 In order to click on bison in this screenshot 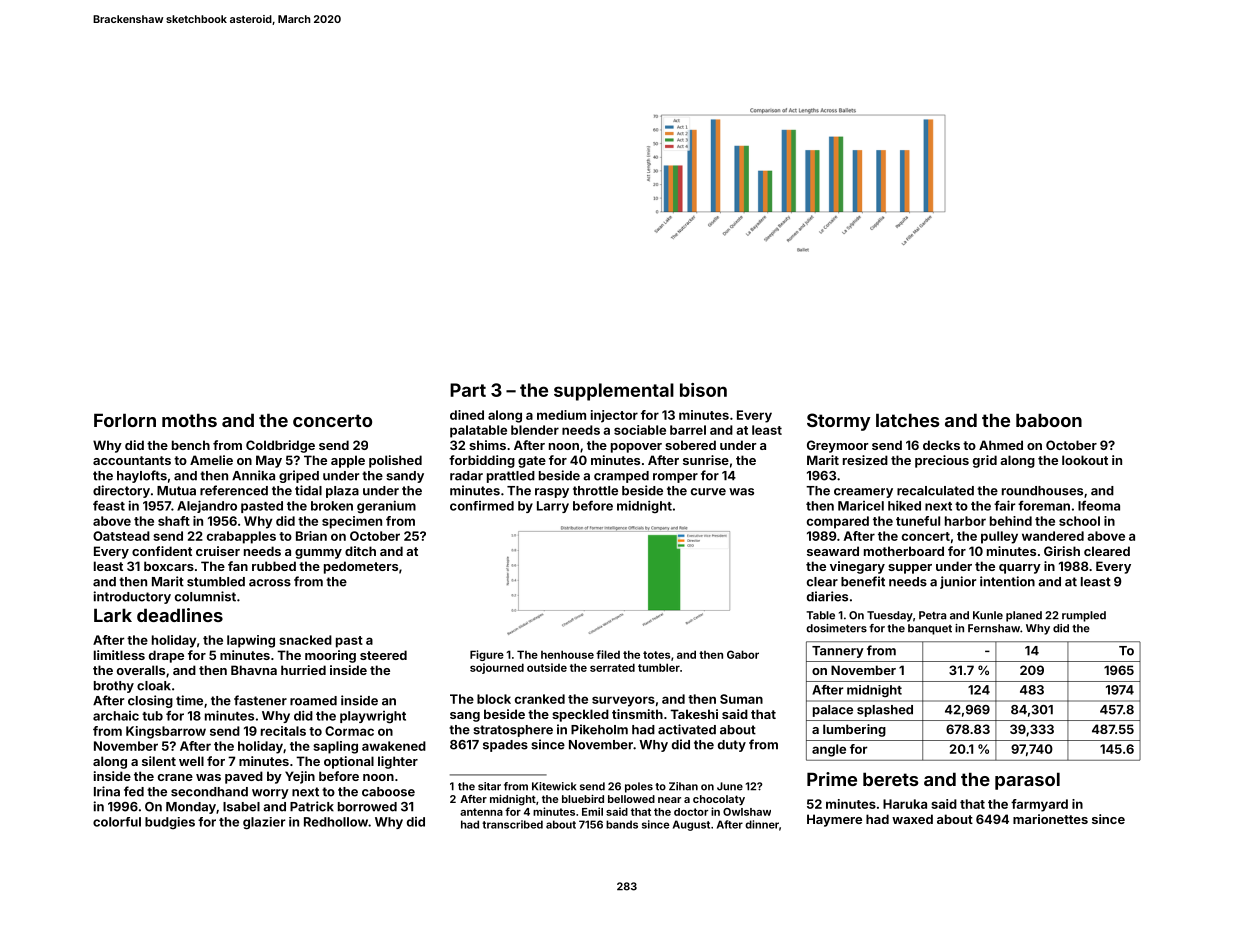, I will do `click(703, 390)`.
